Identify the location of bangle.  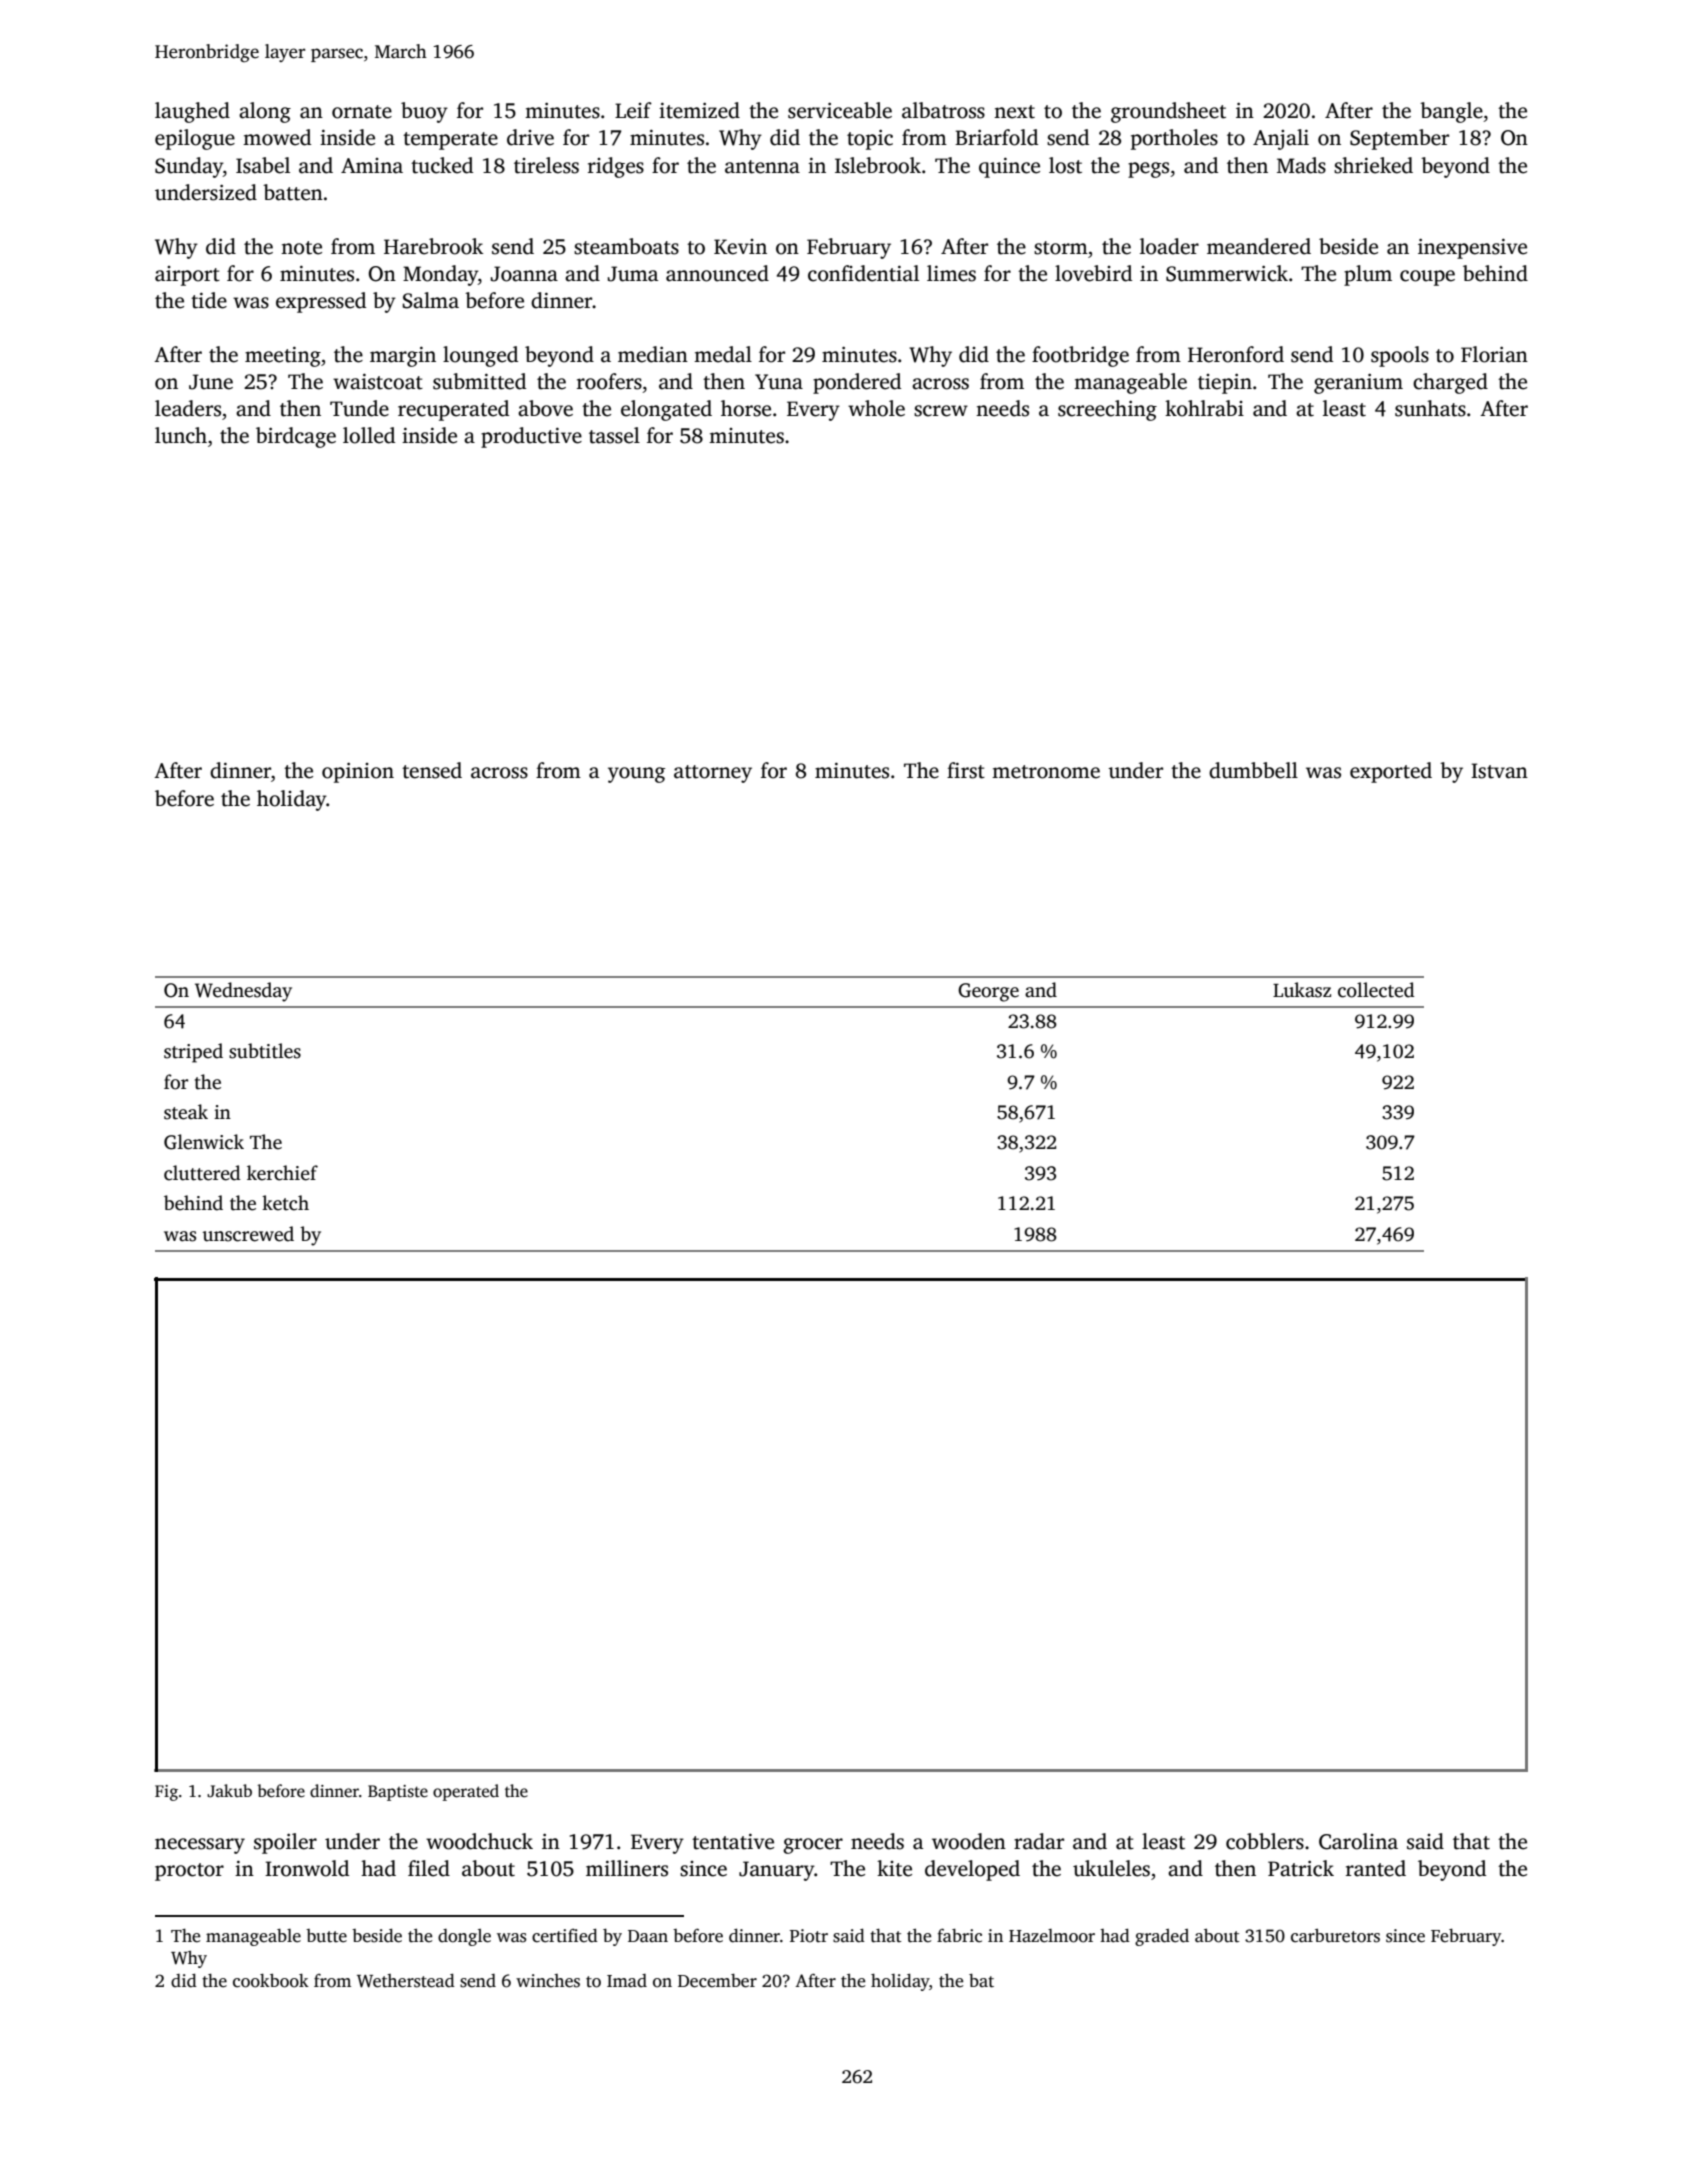
(1451, 112).
